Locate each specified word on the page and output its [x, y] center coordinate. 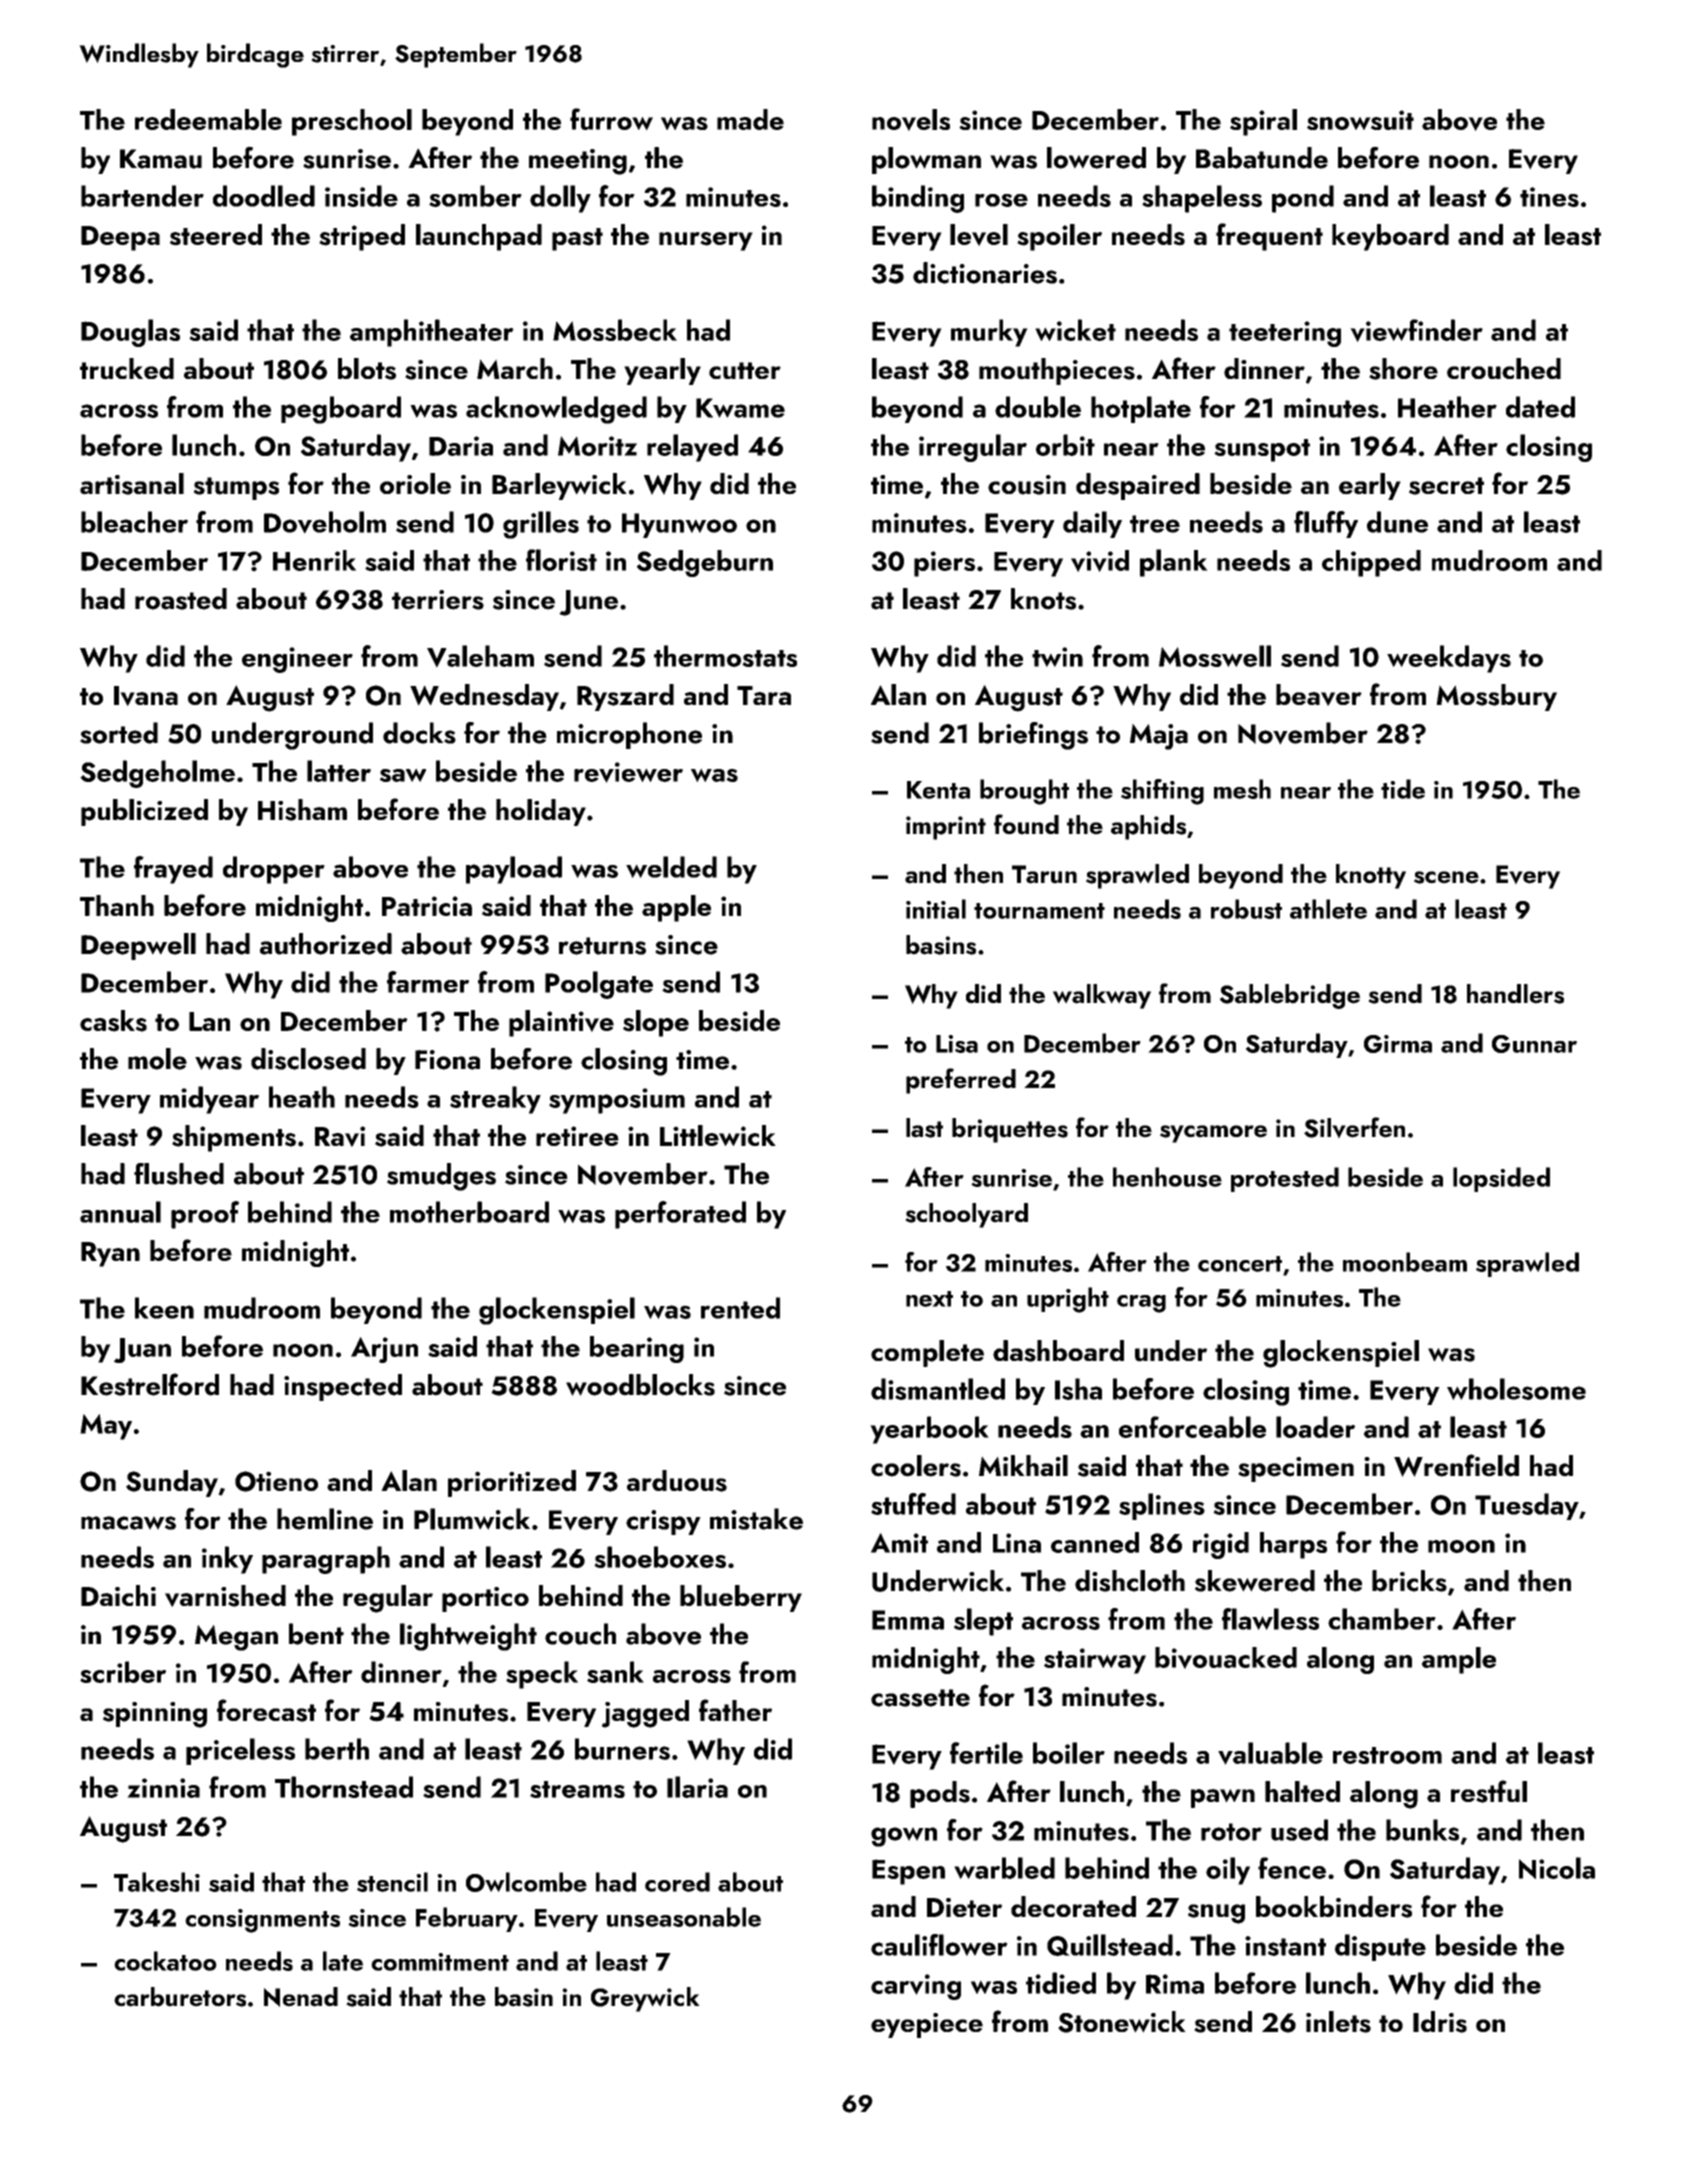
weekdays [1449, 659]
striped [362, 237]
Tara [764, 695]
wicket [1075, 330]
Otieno [276, 1481]
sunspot [1262, 450]
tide [1403, 789]
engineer [297, 660]
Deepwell [138, 946]
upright [1068, 1300]
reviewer [628, 772]
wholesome [1516, 1389]
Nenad [301, 1997]
